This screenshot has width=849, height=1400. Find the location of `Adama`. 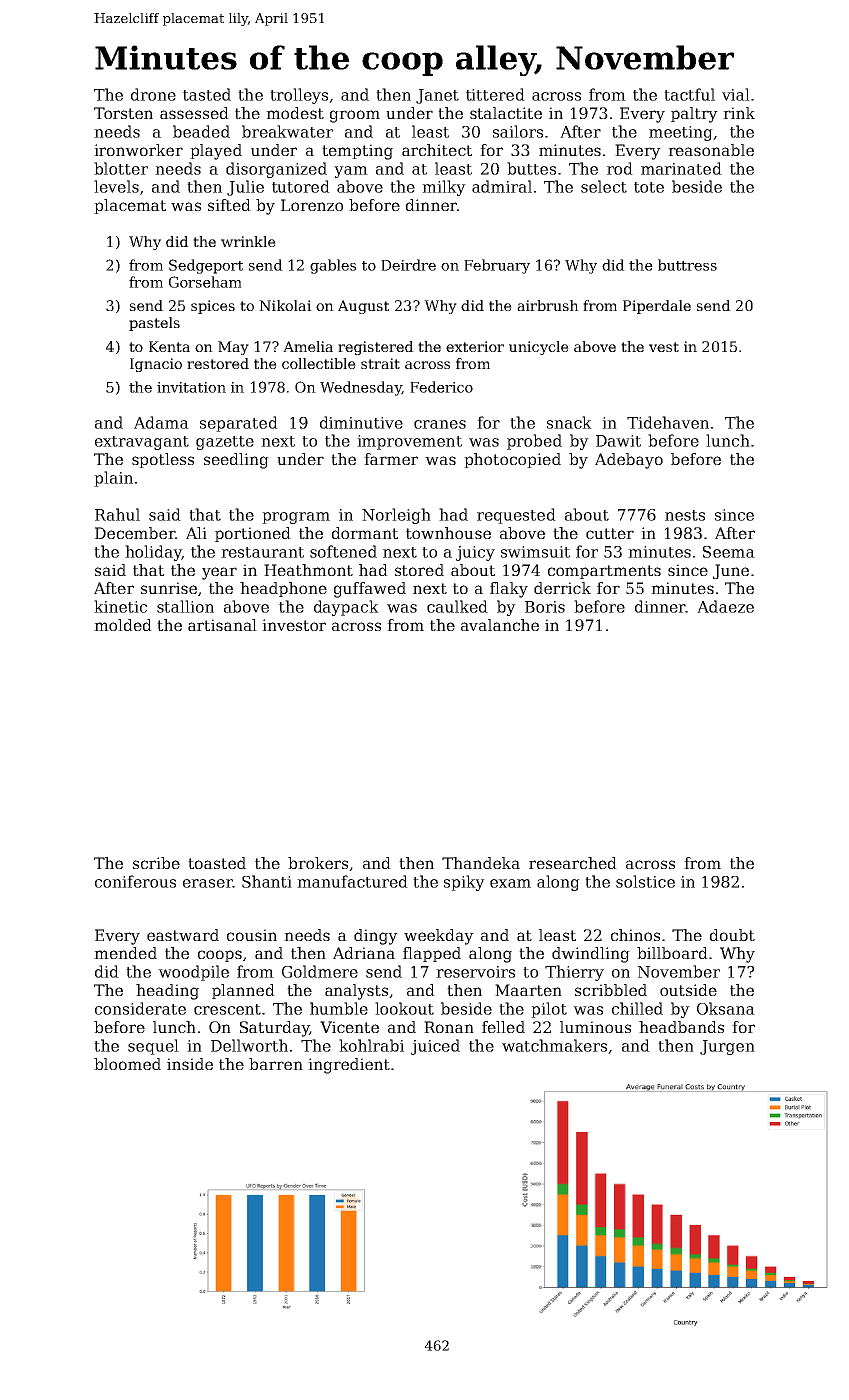

Adama is located at coordinates (161, 422).
